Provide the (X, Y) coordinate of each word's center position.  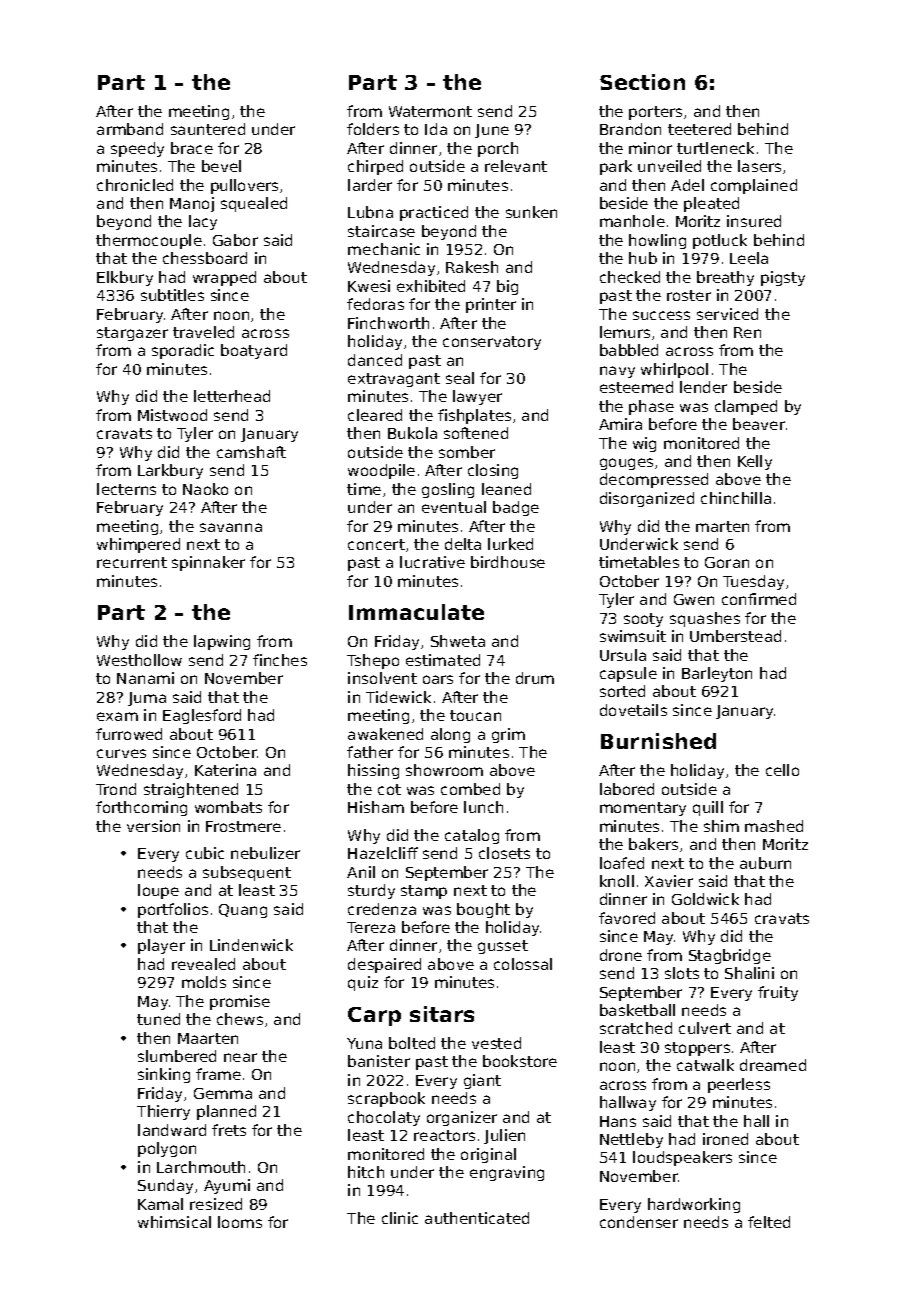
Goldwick (705, 899)
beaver (759, 424)
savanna (231, 527)
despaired (384, 965)
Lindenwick (251, 945)
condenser (639, 1222)
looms (240, 1222)
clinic (400, 1218)
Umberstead (735, 636)
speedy (137, 149)
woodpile (381, 471)
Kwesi (369, 286)
